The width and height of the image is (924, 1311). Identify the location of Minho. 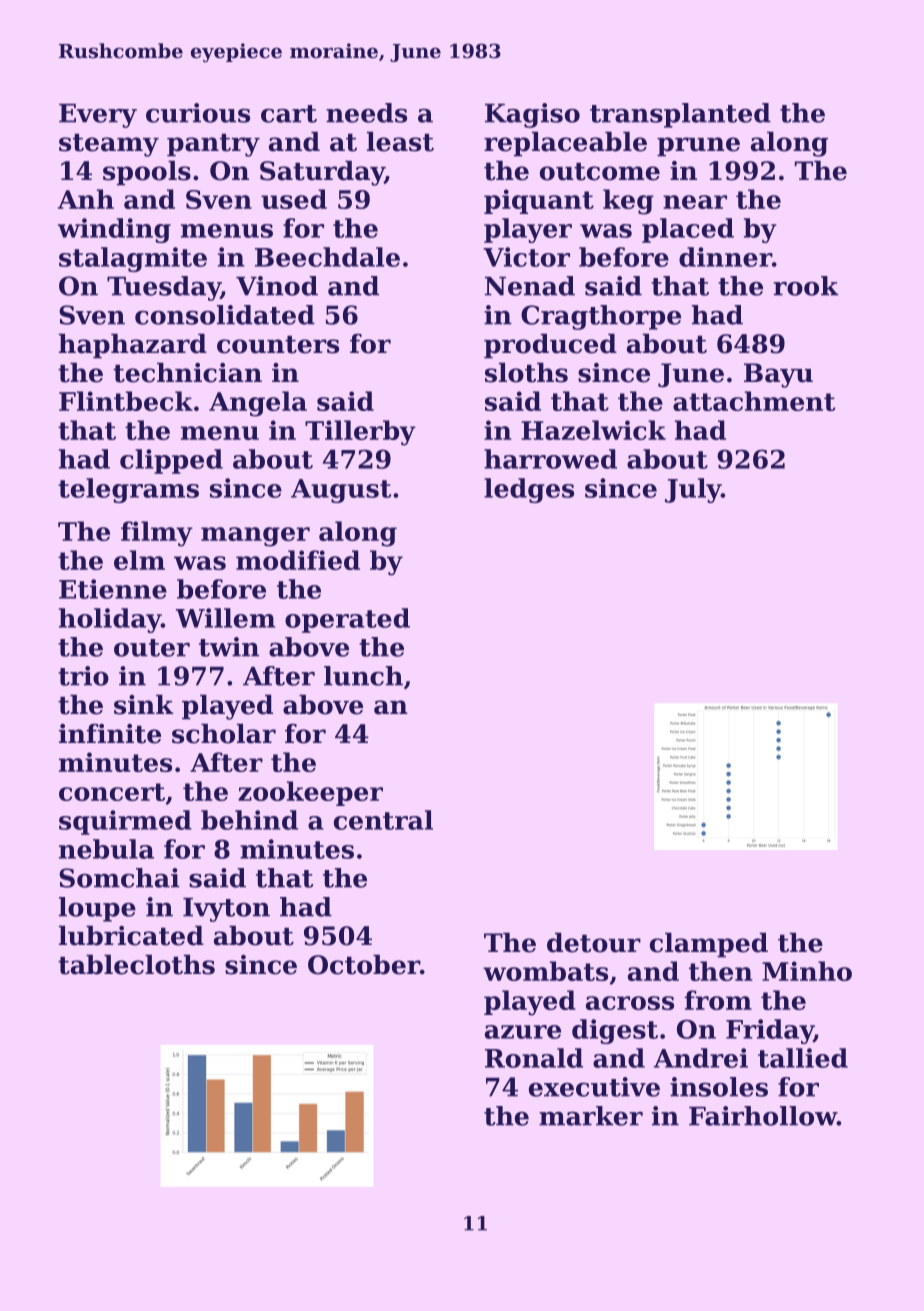
(807, 971).
